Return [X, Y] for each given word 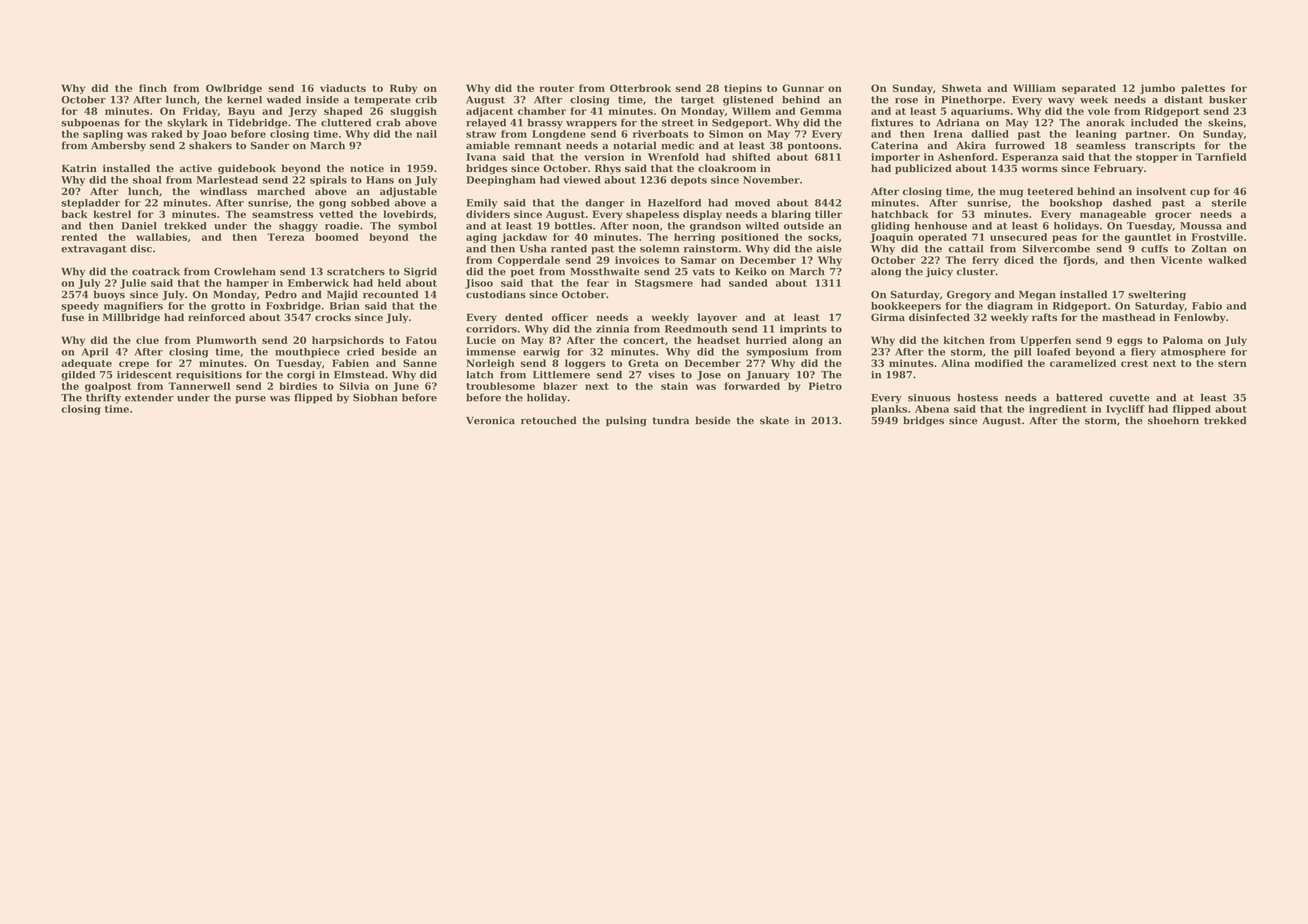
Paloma [1183, 340]
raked [167, 134]
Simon [726, 134]
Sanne [420, 363]
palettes [1203, 89]
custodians [496, 294]
